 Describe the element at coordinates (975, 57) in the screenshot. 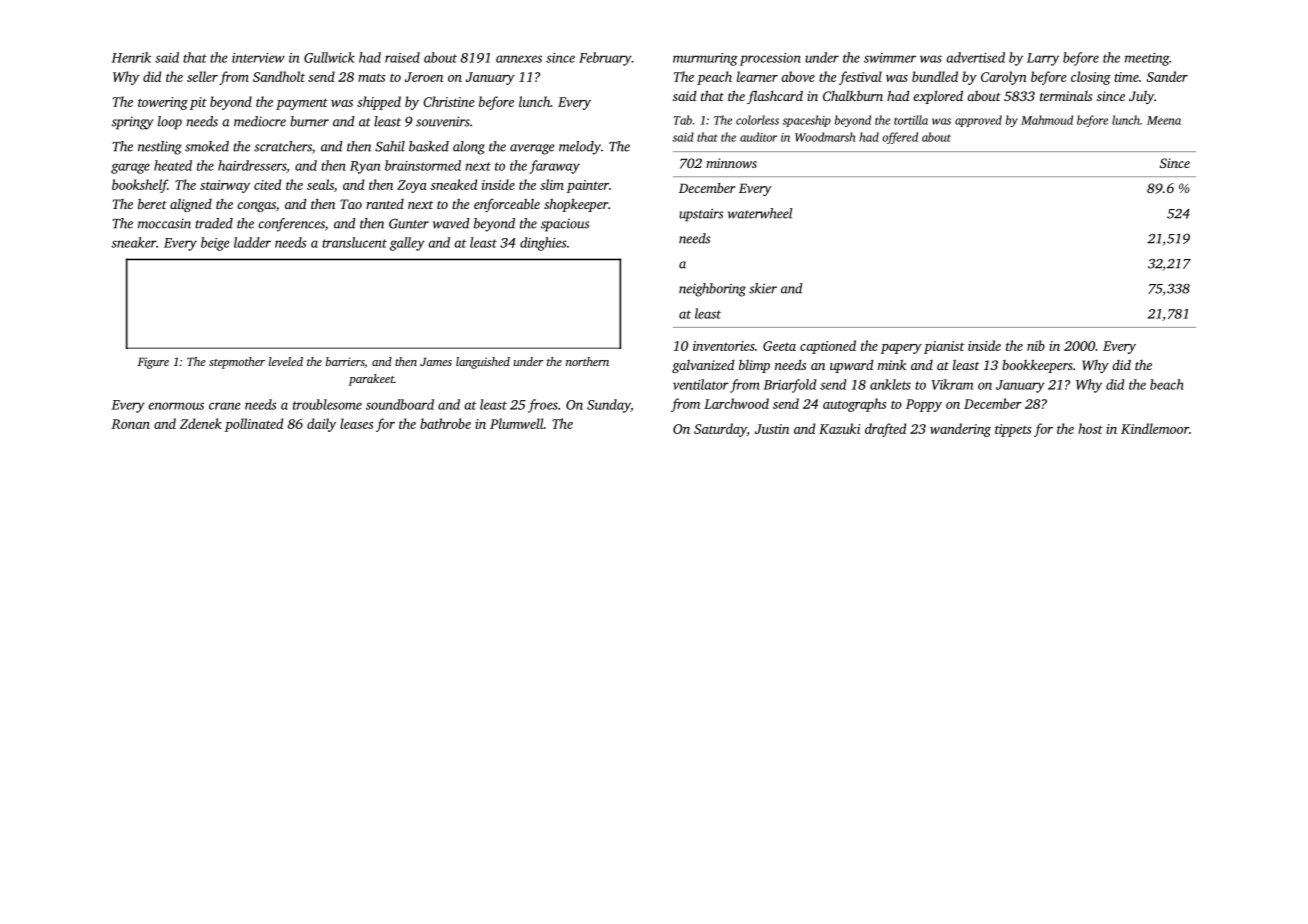

I see `advertised` at that location.
